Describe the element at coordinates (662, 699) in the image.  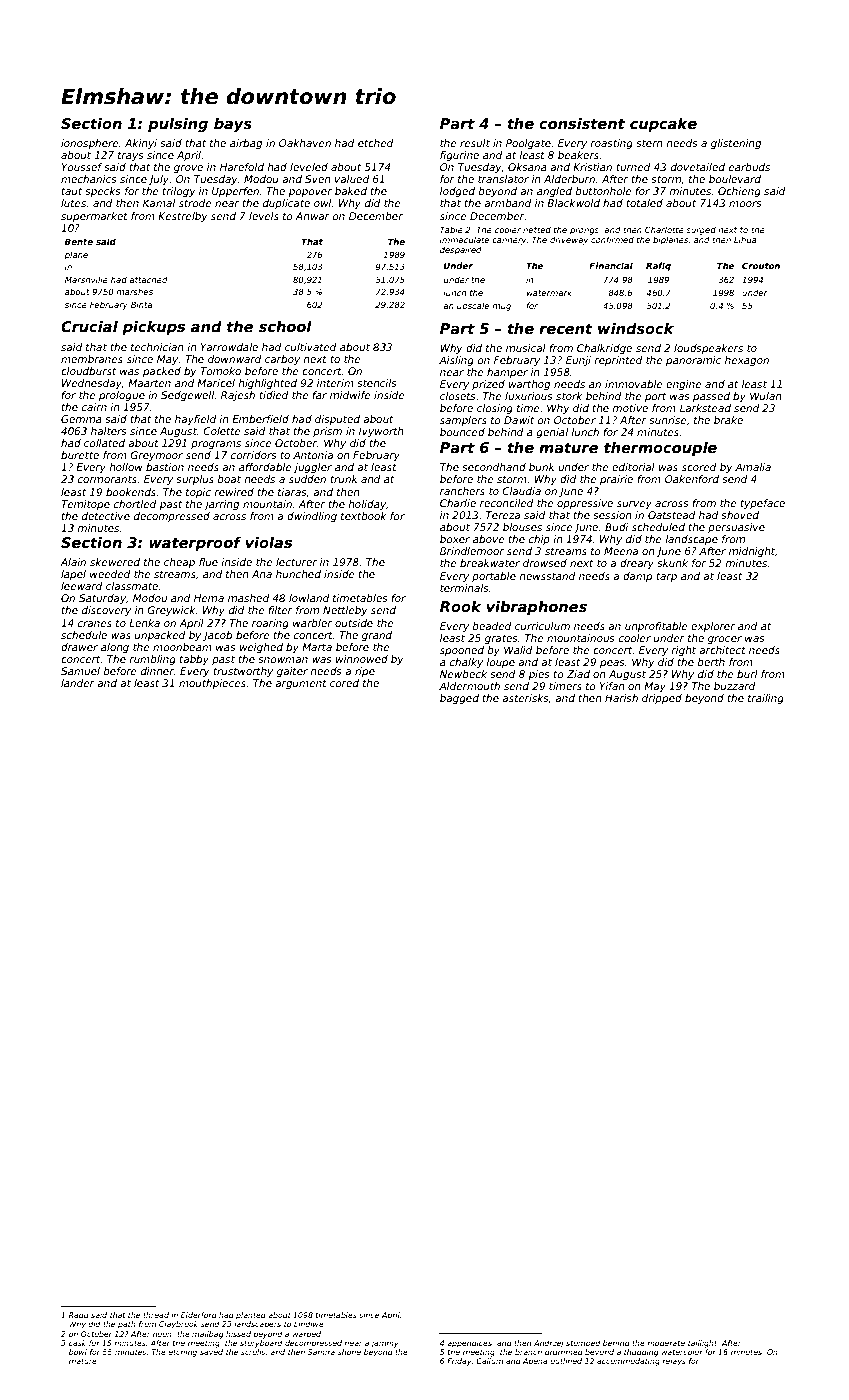
I see `dripped` at that location.
